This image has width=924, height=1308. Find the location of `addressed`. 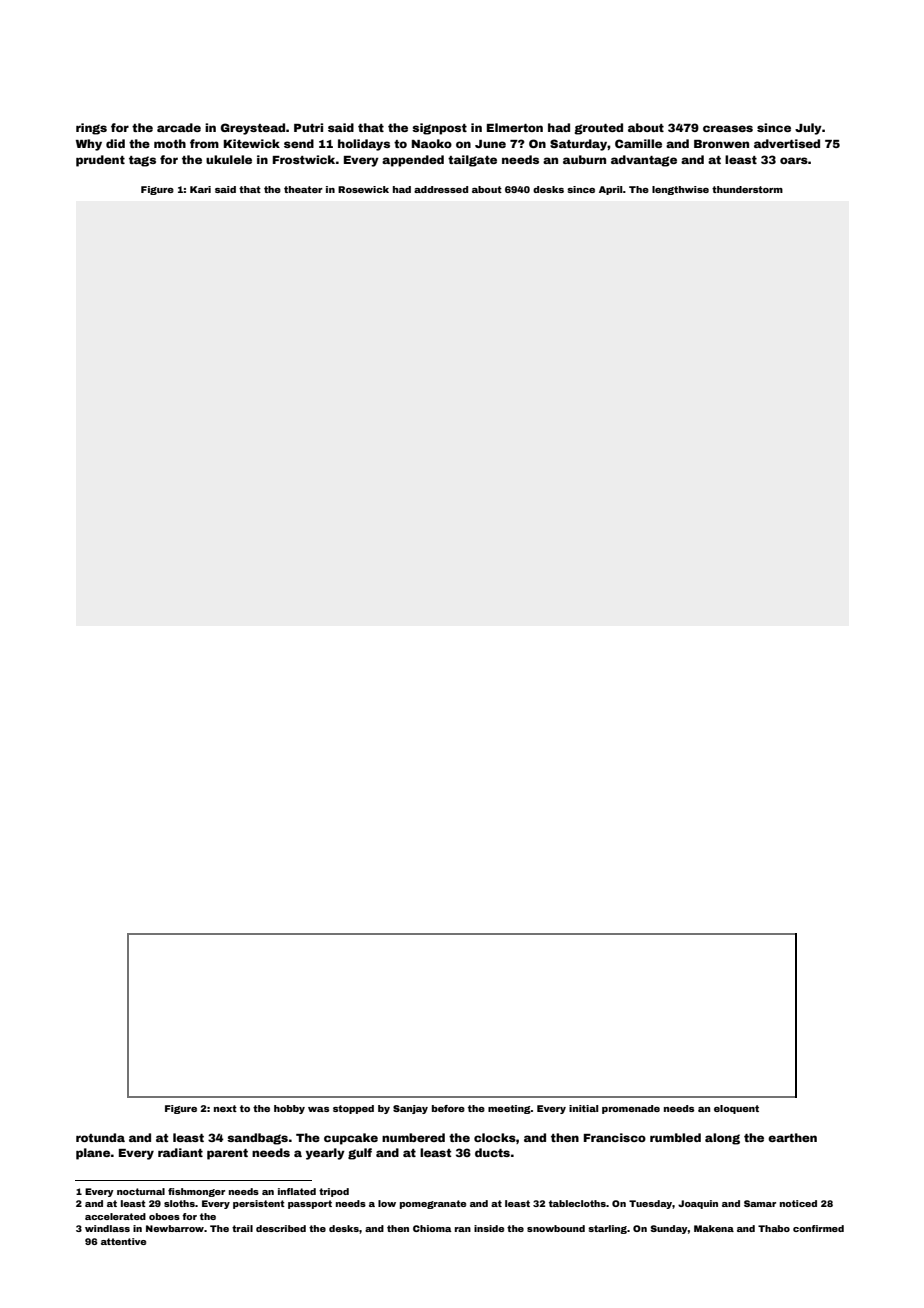

addressed is located at coordinates (441, 189).
